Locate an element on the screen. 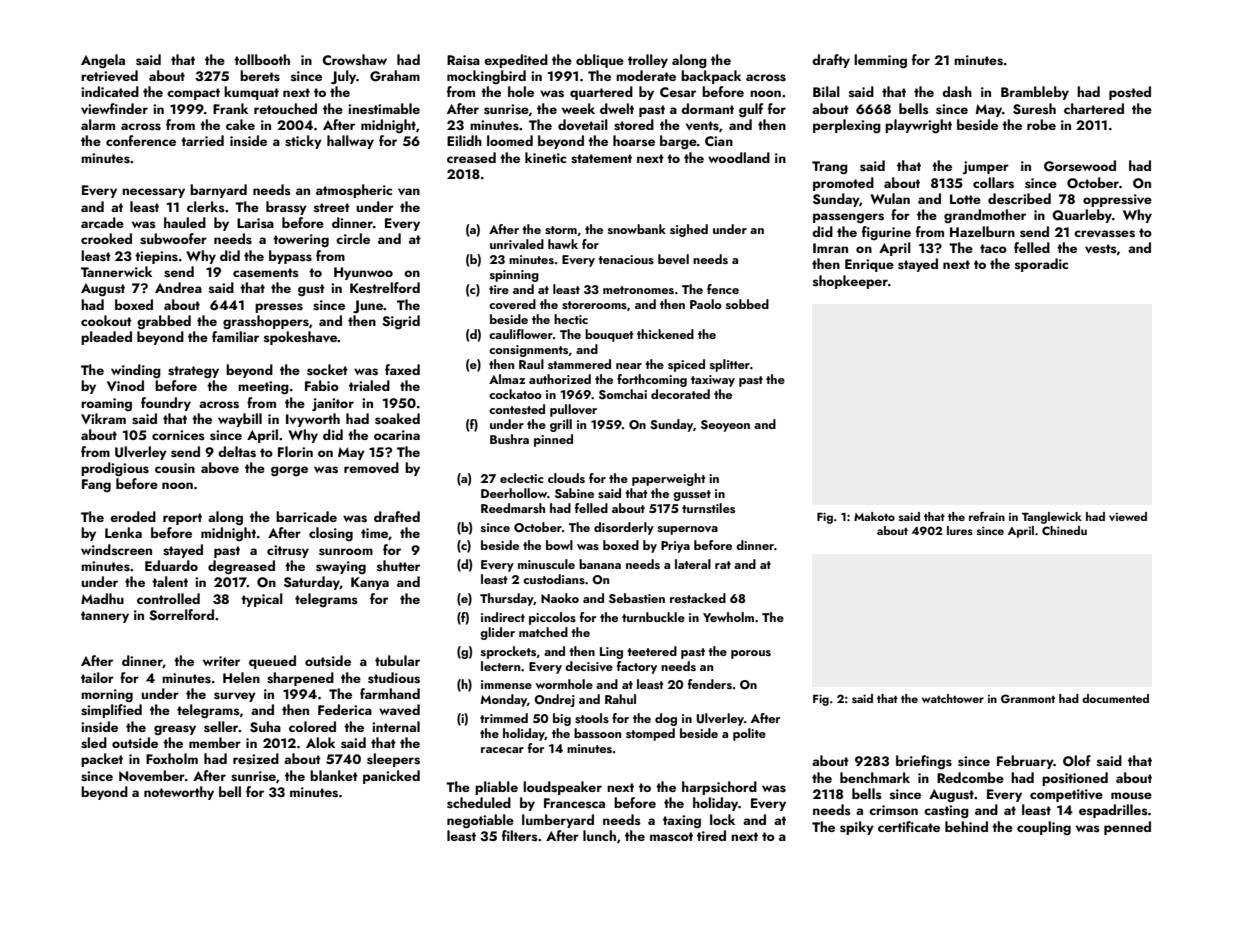 The width and height of the screenshot is (1233, 952). Tanglewick is located at coordinates (1052, 518).
